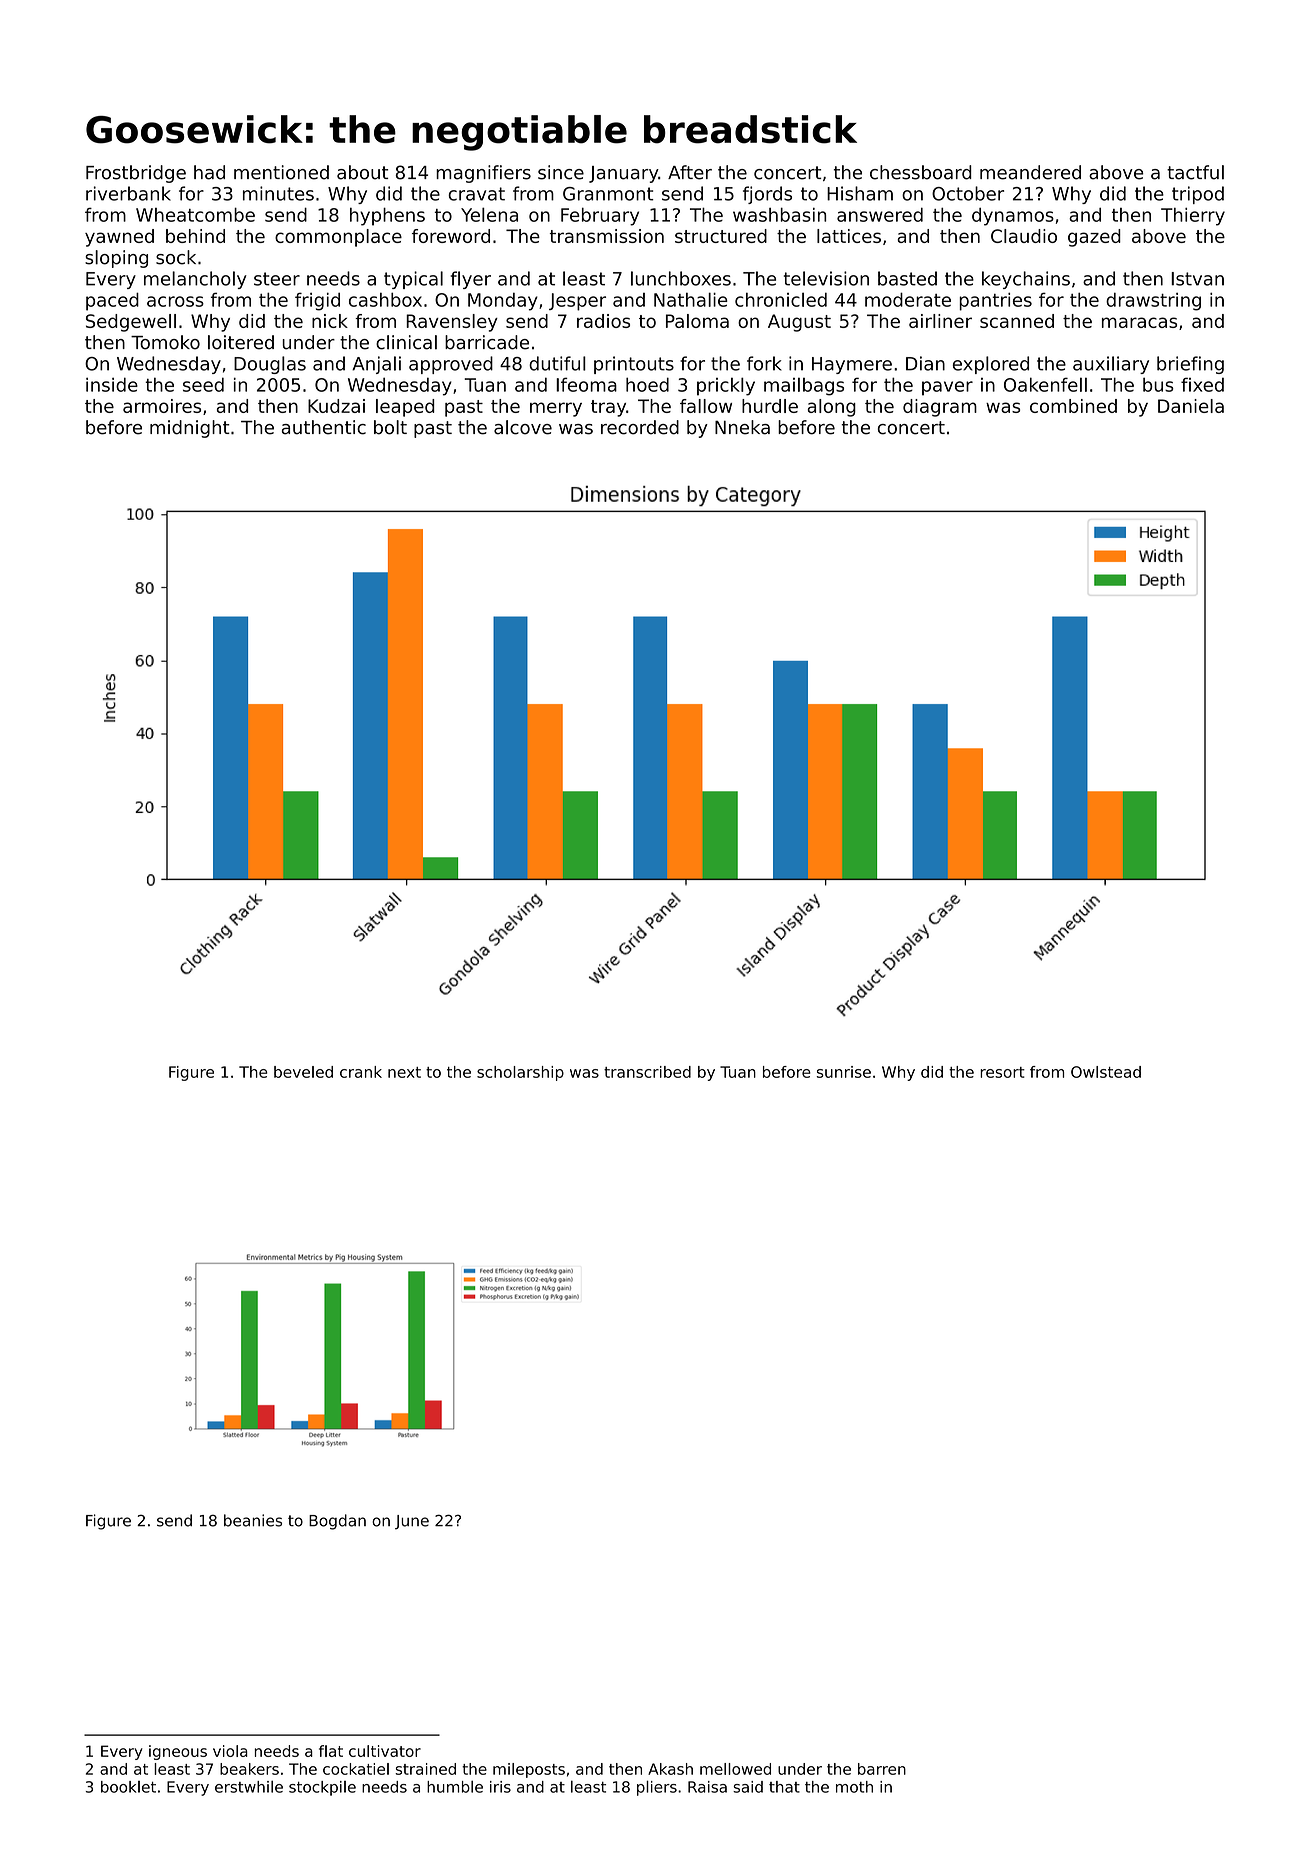 This screenshot has width=1310, height=1853. I want to click on mentioned, so click(281, 172).
